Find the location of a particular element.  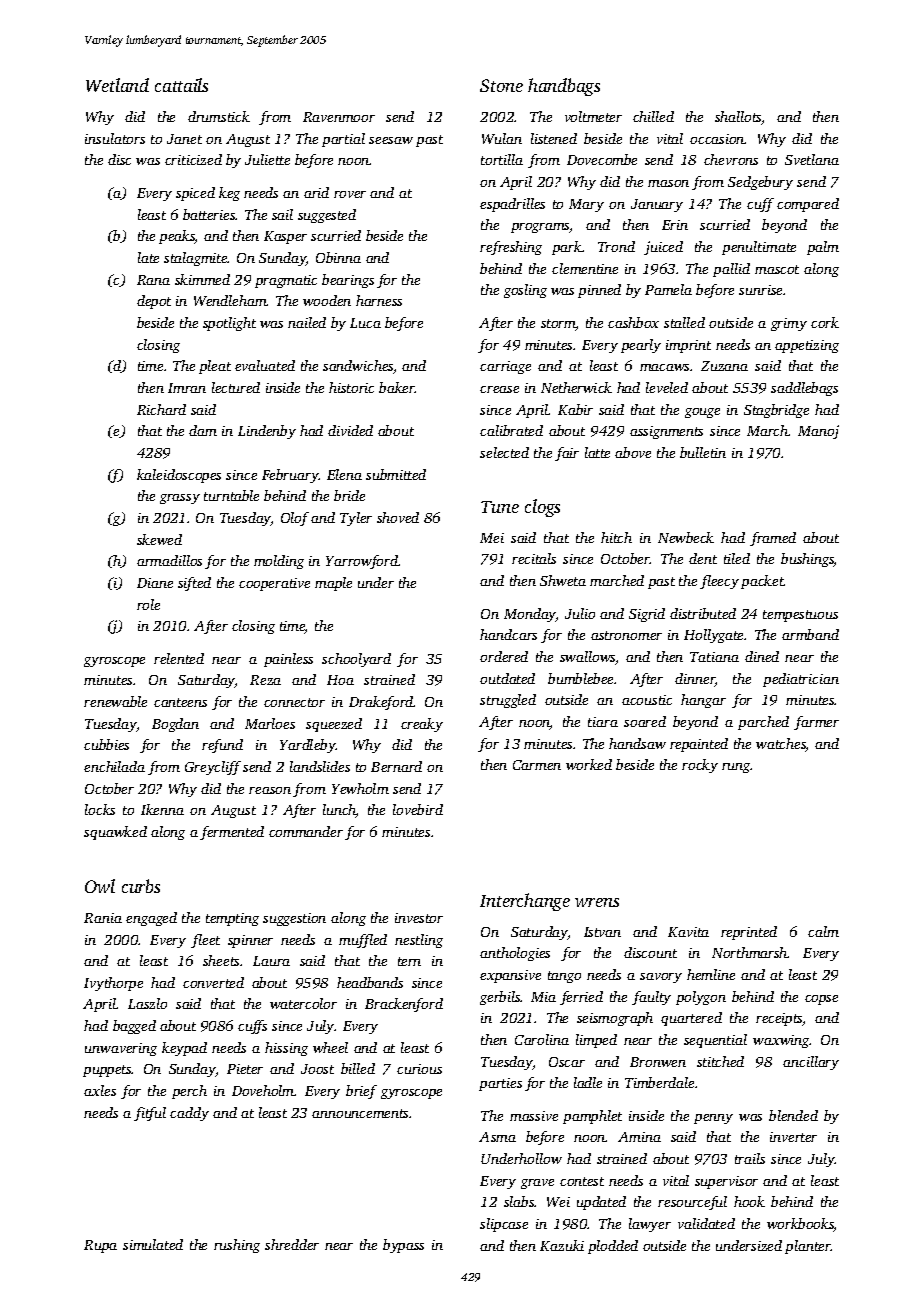

Stone is located at coordinates (501, 85).
